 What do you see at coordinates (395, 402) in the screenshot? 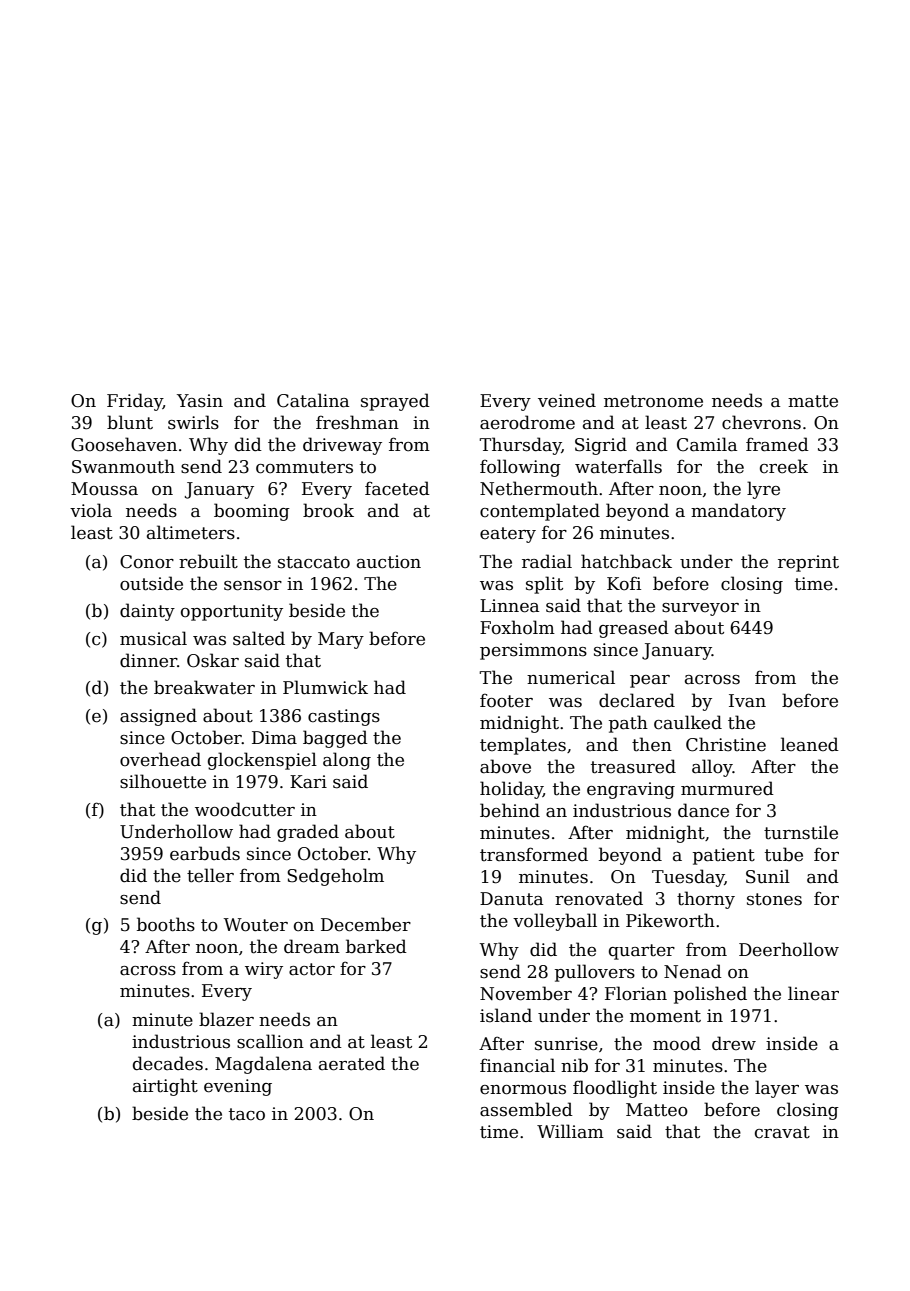
I see `sprayed` at bounding box center [395, 402].
